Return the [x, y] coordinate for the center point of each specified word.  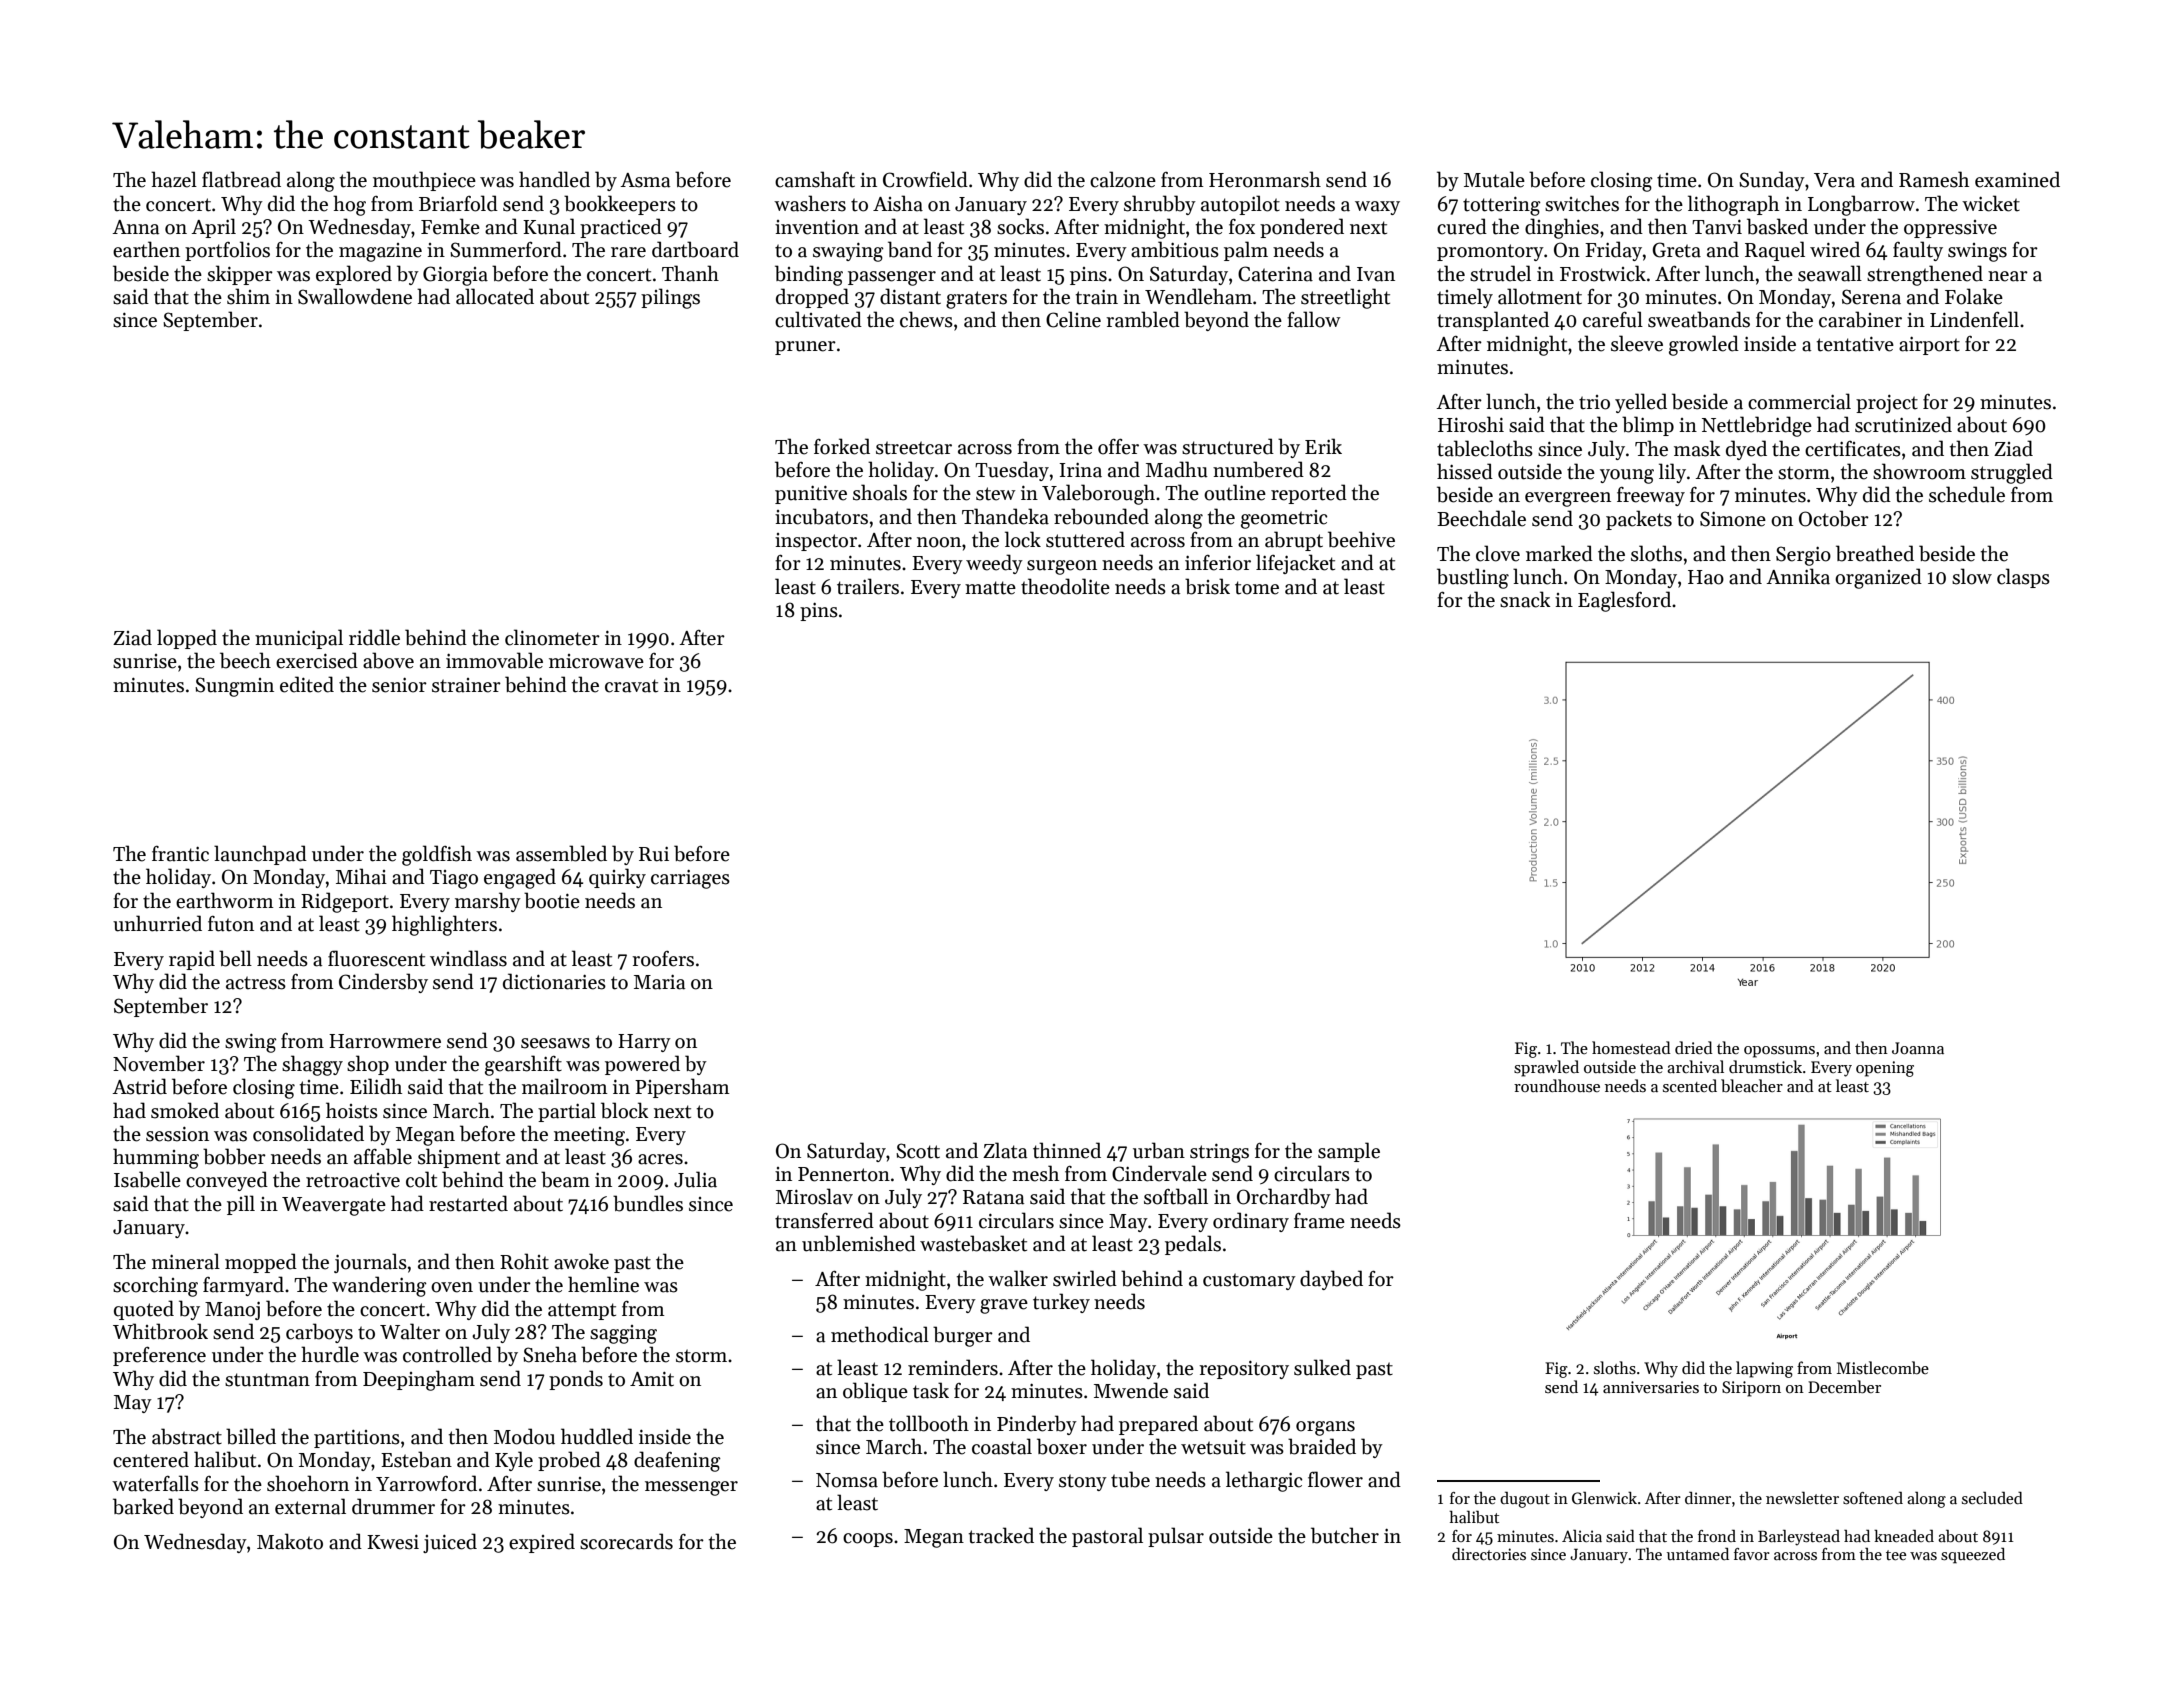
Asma [645, 180]
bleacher [1752, 1085]
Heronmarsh [1265, 179]
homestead [1631, 1047]
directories [1489, 1553]
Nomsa [847, 1480]
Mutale [1494, 179]
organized [1878, 578]
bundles [648, 1203]
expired [542, 1543]
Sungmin [234, 687]
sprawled [1546, 1068]
